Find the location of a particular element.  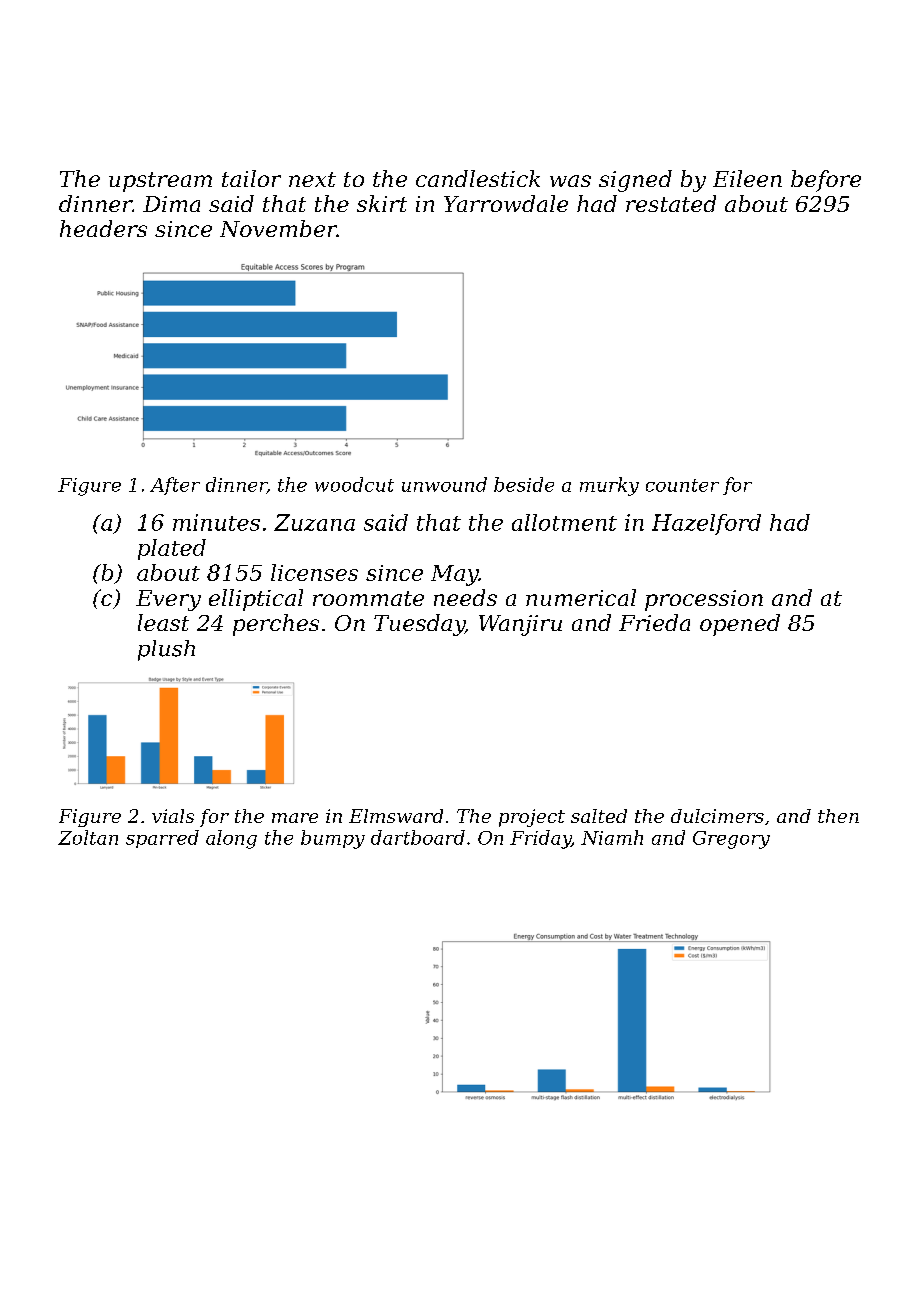

Yarrowdale is located at coordinates (506, 203).
